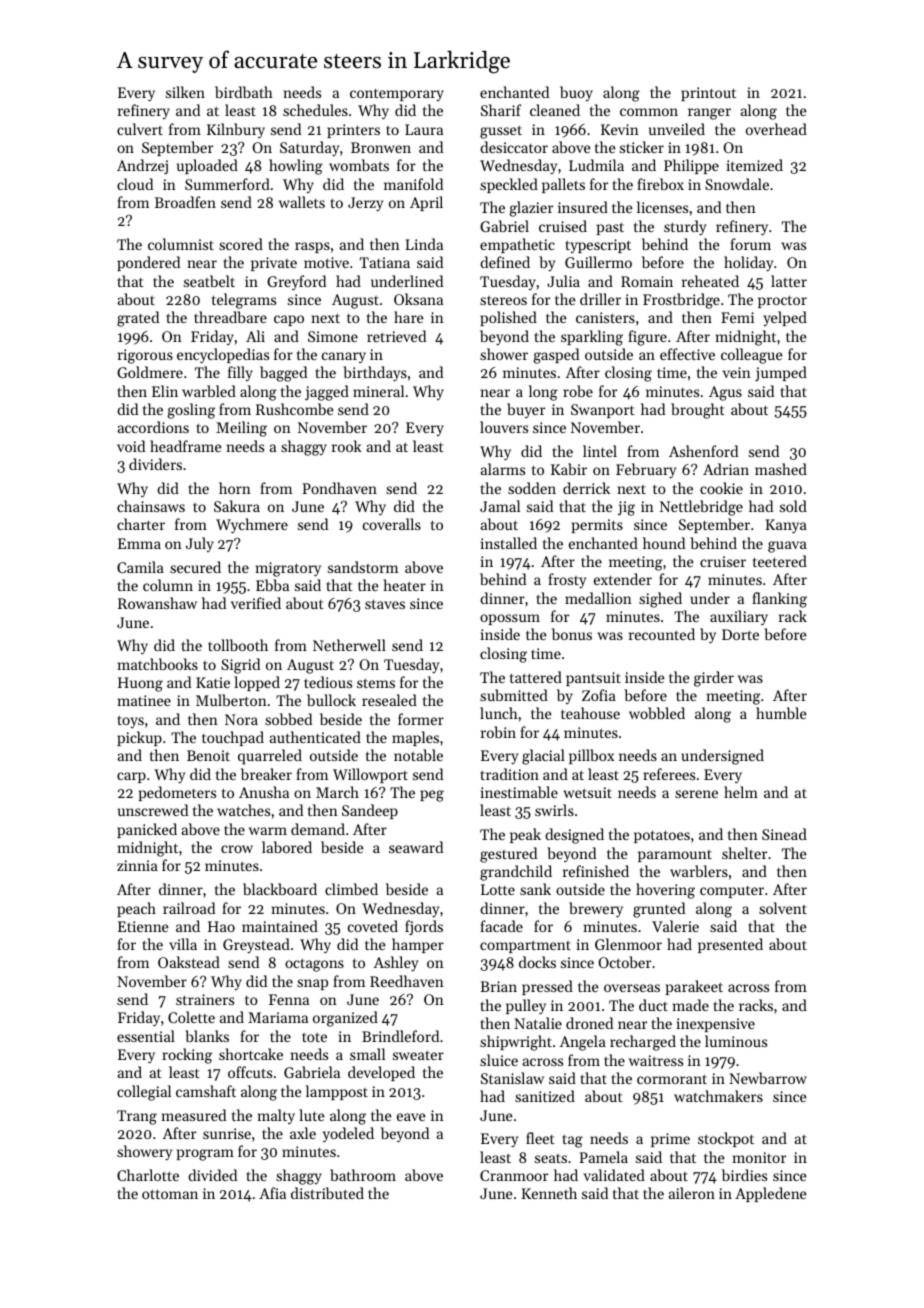 The image size is (924, 1308). What do you see at coordinates (205, 1155) in the screenshot?
I see `program` at bounding box center [205, 1155].
